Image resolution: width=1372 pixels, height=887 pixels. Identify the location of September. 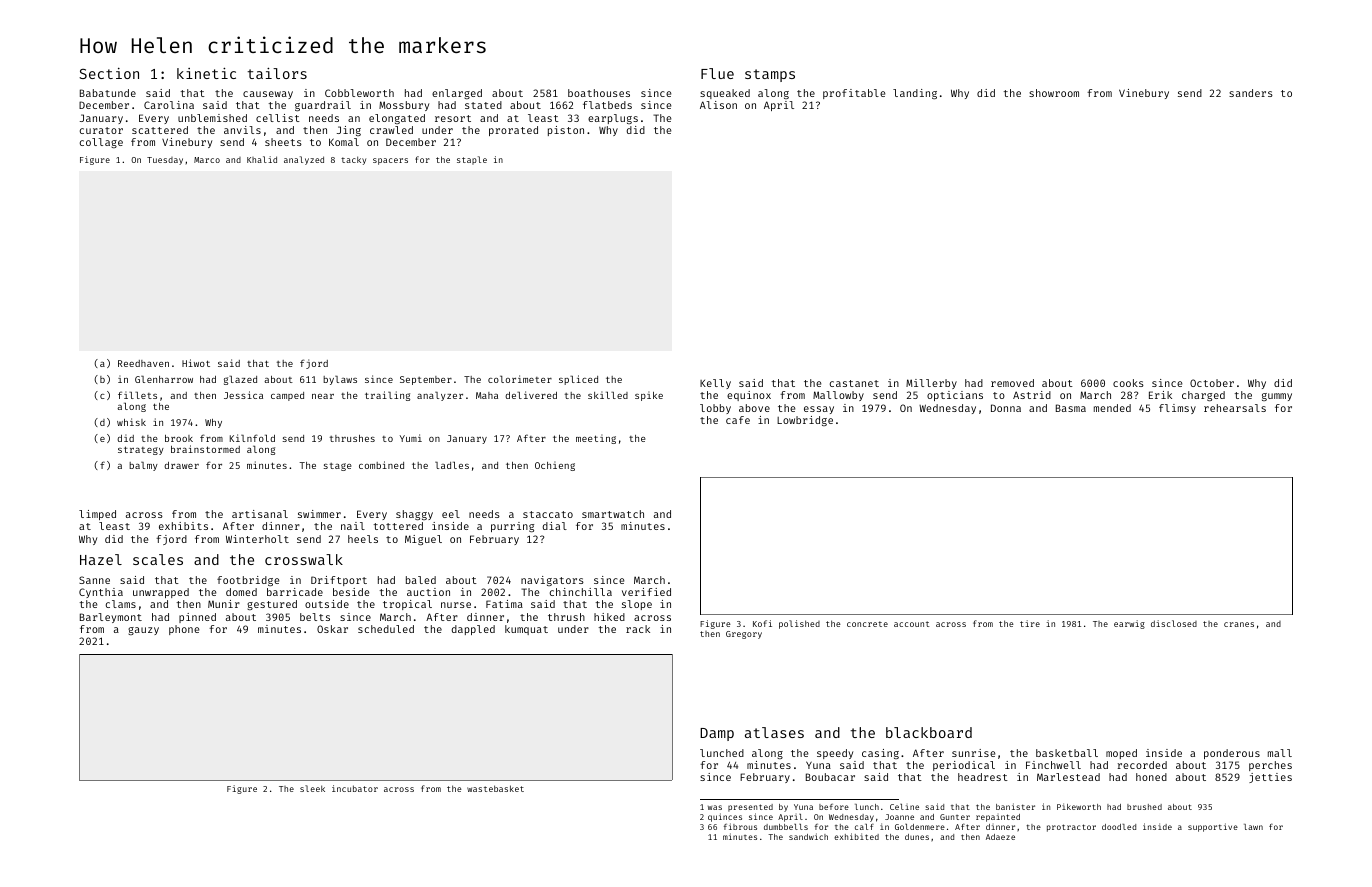
(426, 380).
